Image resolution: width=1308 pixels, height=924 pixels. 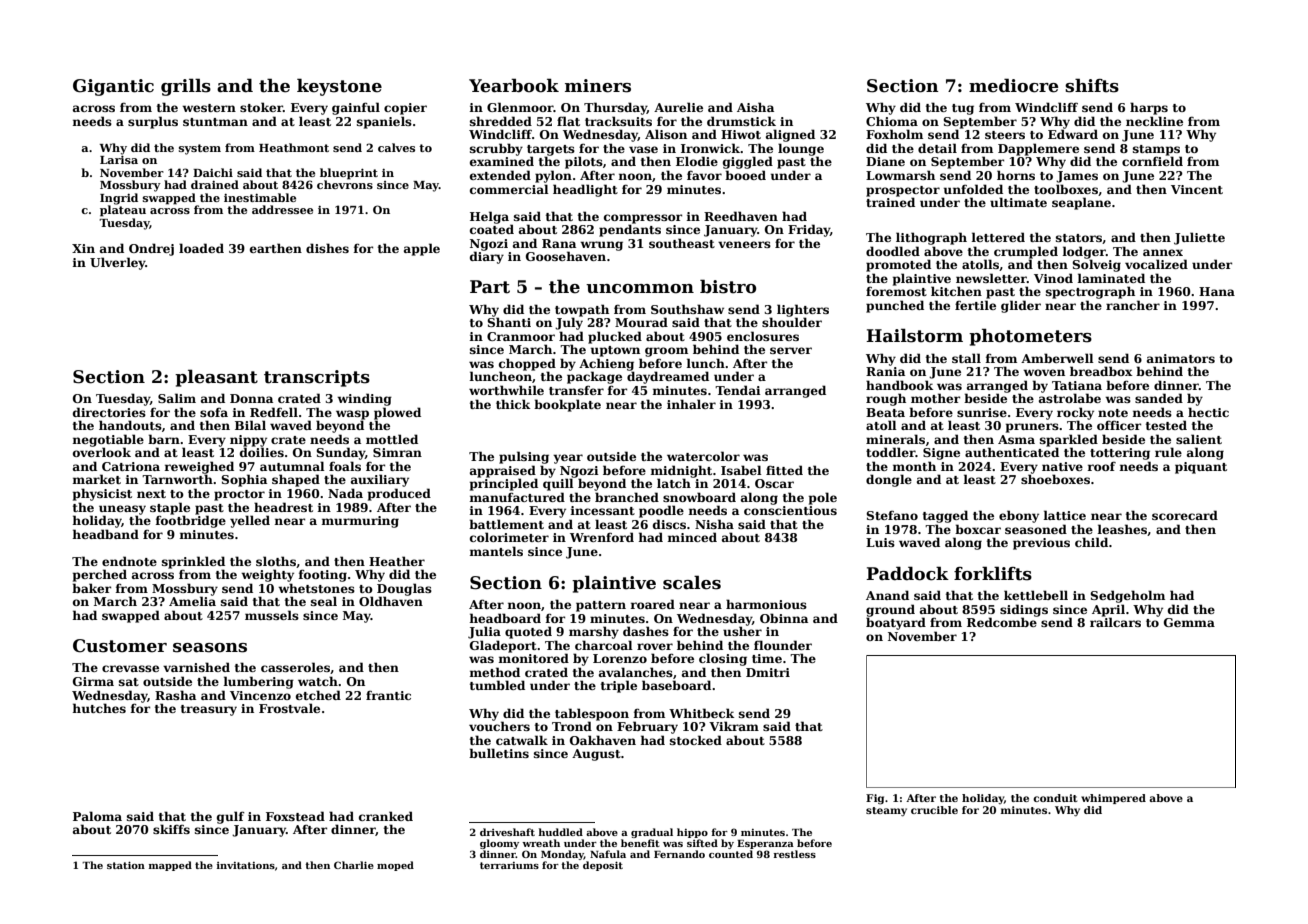 What do you see at coordinates (598, 86) in the screenshot?
I see `miners` at bounding box center [598, 86].
